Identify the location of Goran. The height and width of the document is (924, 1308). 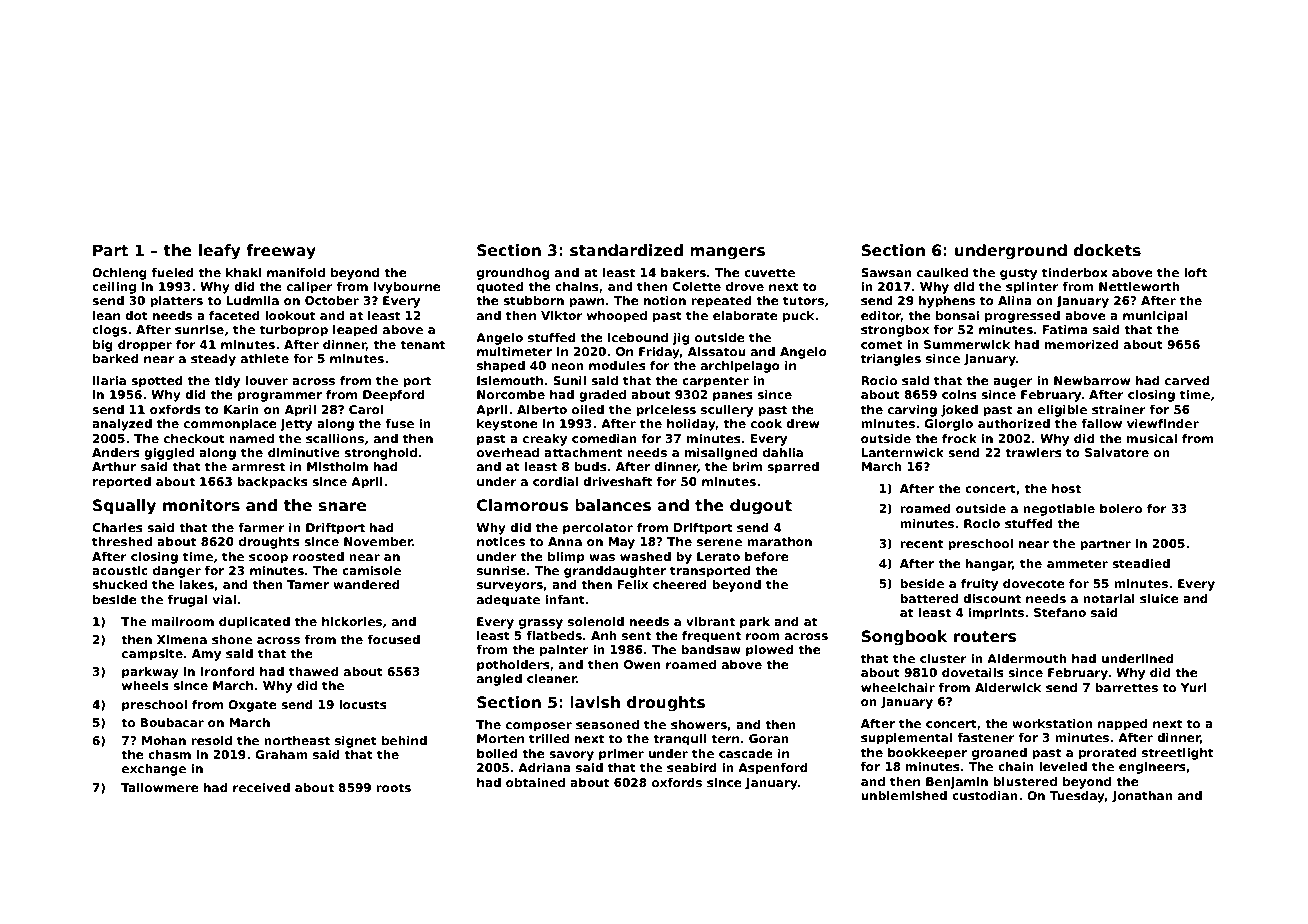
(769, 738).
